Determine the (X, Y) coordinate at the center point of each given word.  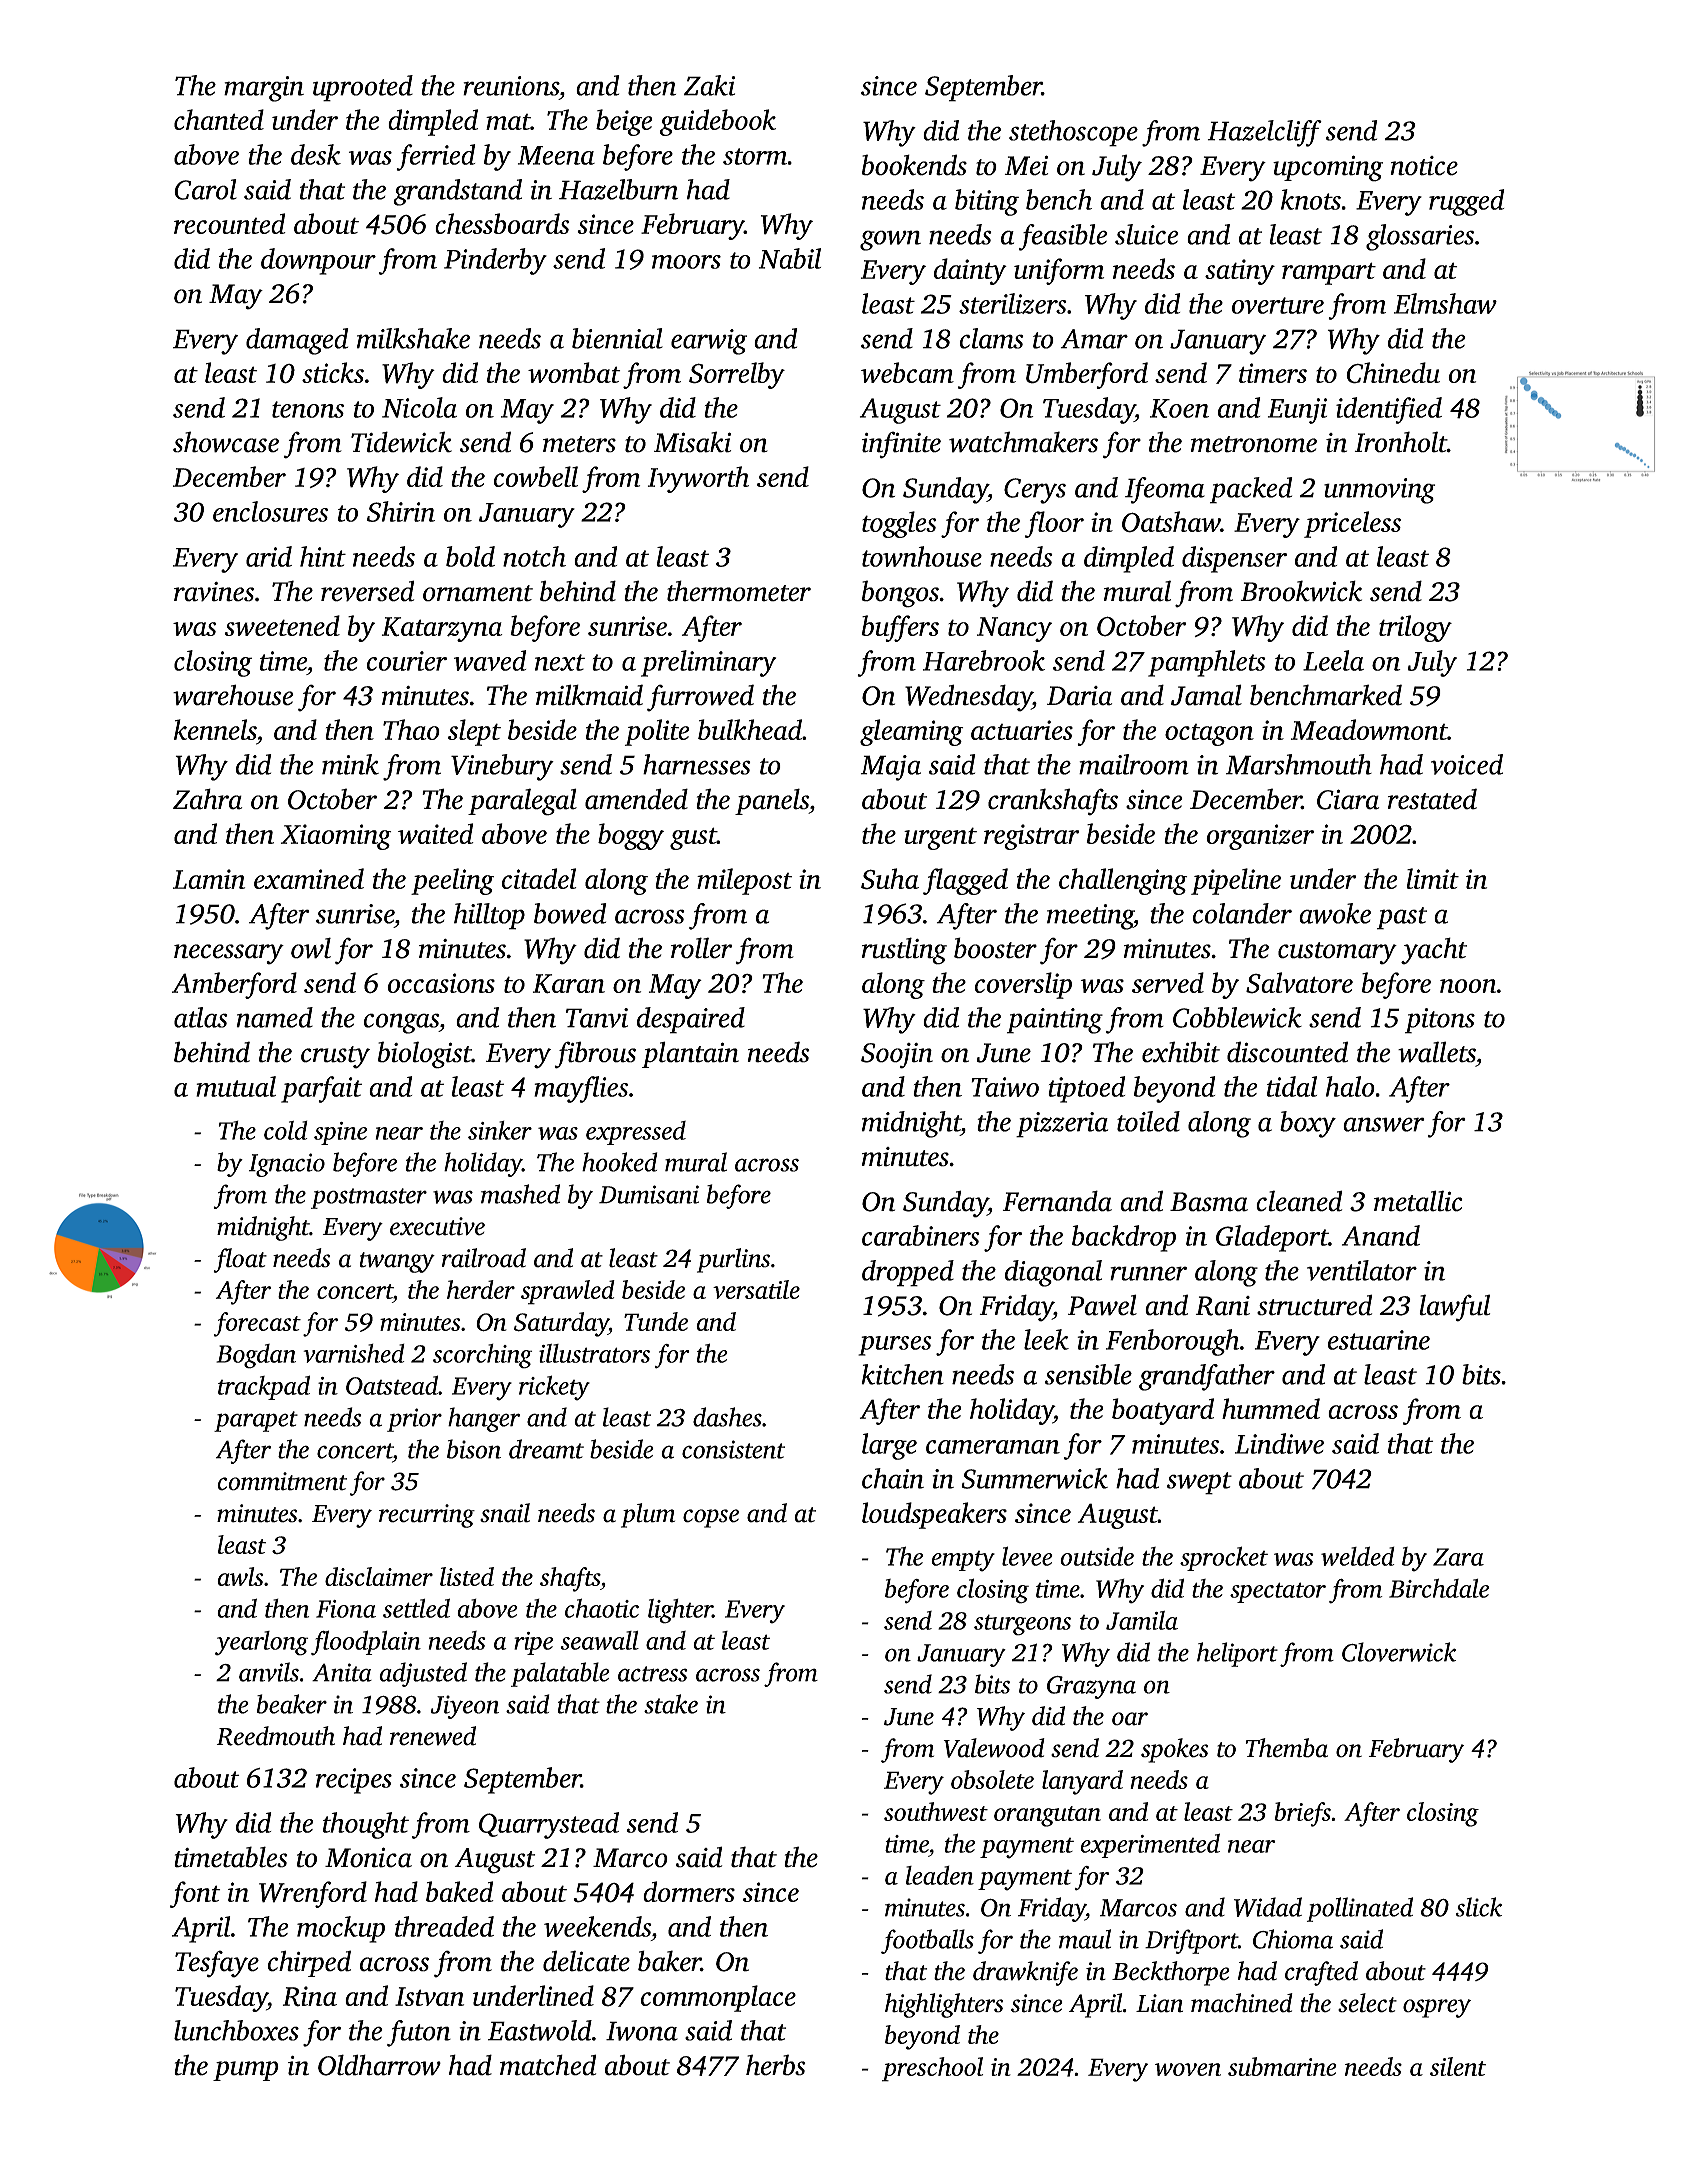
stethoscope (1073, 133)
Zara (1458, 1557)
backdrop (1124, 1238)
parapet (256, 1421)
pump (246, 2071)
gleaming (912, 732)
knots (1311, 199)
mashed (520, 1194)
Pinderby (495, 261)
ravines (214, 592)
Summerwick (1034, 1478)
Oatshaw (1171, 522)
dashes (727, 1417)
